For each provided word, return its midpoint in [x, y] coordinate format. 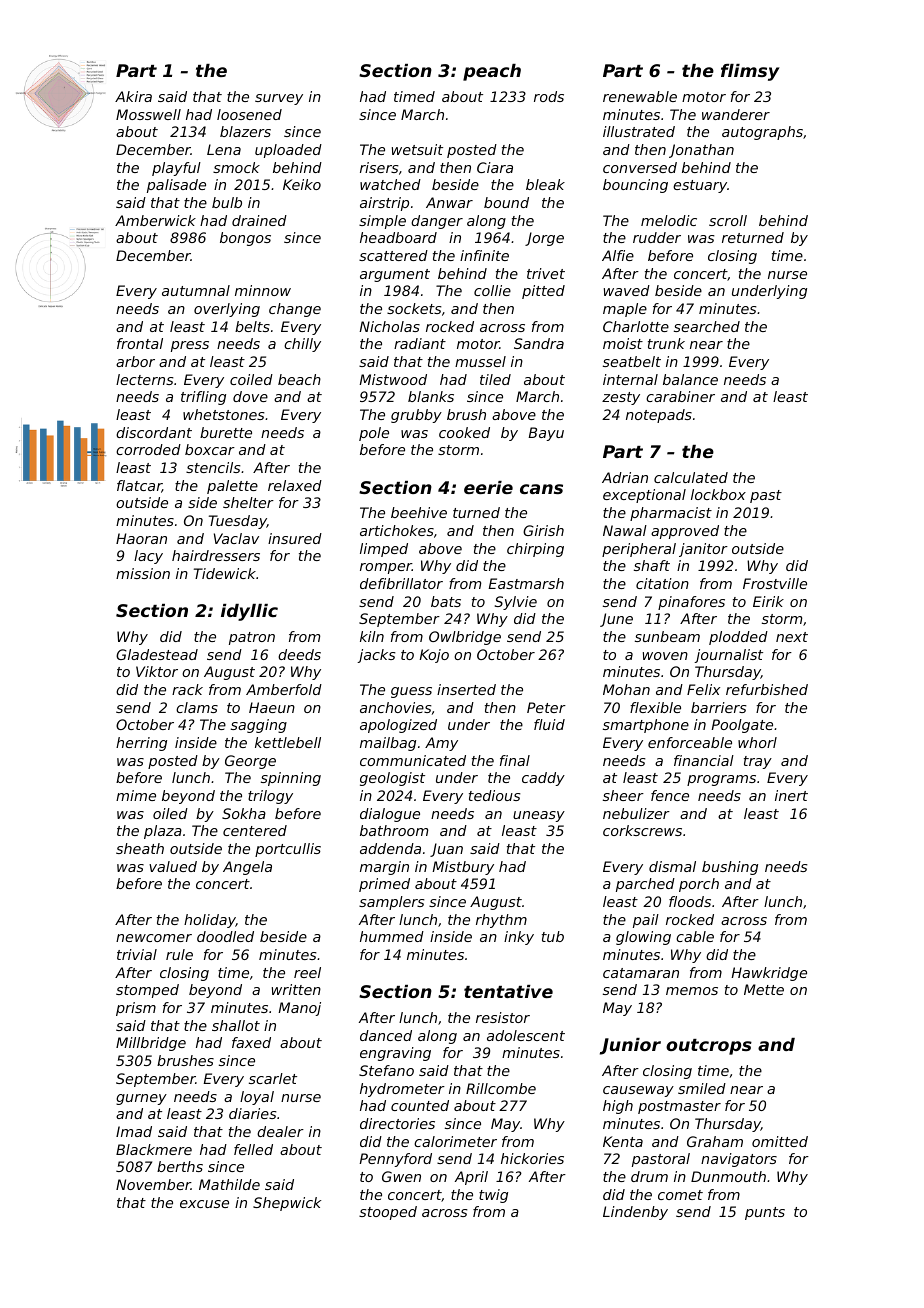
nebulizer [636, 813]
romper [386, 568]
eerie [488, 487]
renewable [640, 96]
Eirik [768, 601]
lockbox [718, 494]
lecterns [145, 379]
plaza [163, 832]
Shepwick [287, 1204]
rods [549, 96]
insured [295, 538]
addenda [390, 848]
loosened [249, 114]
